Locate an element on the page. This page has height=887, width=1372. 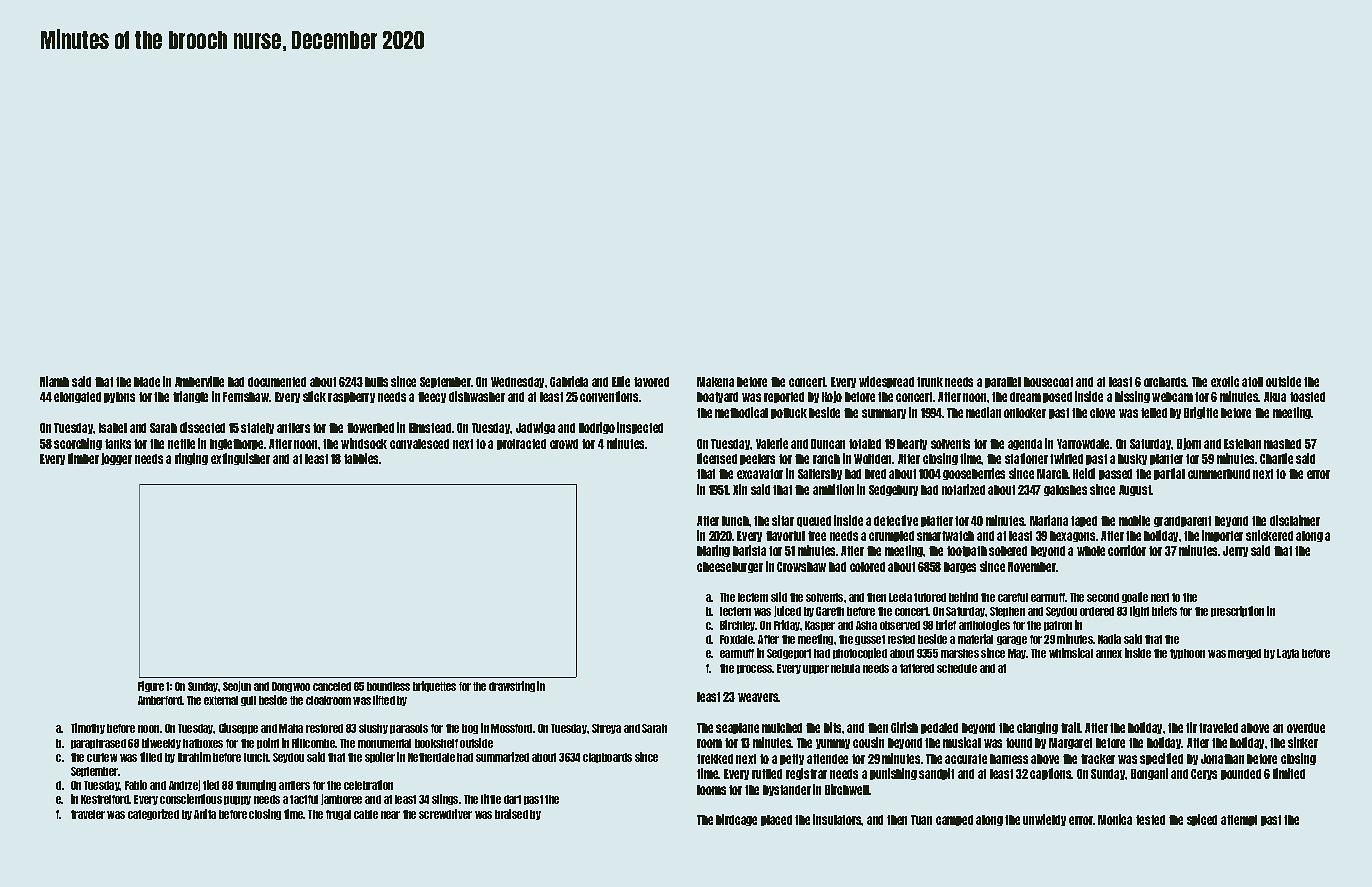
jogger is located at coordinates (116, 459).
